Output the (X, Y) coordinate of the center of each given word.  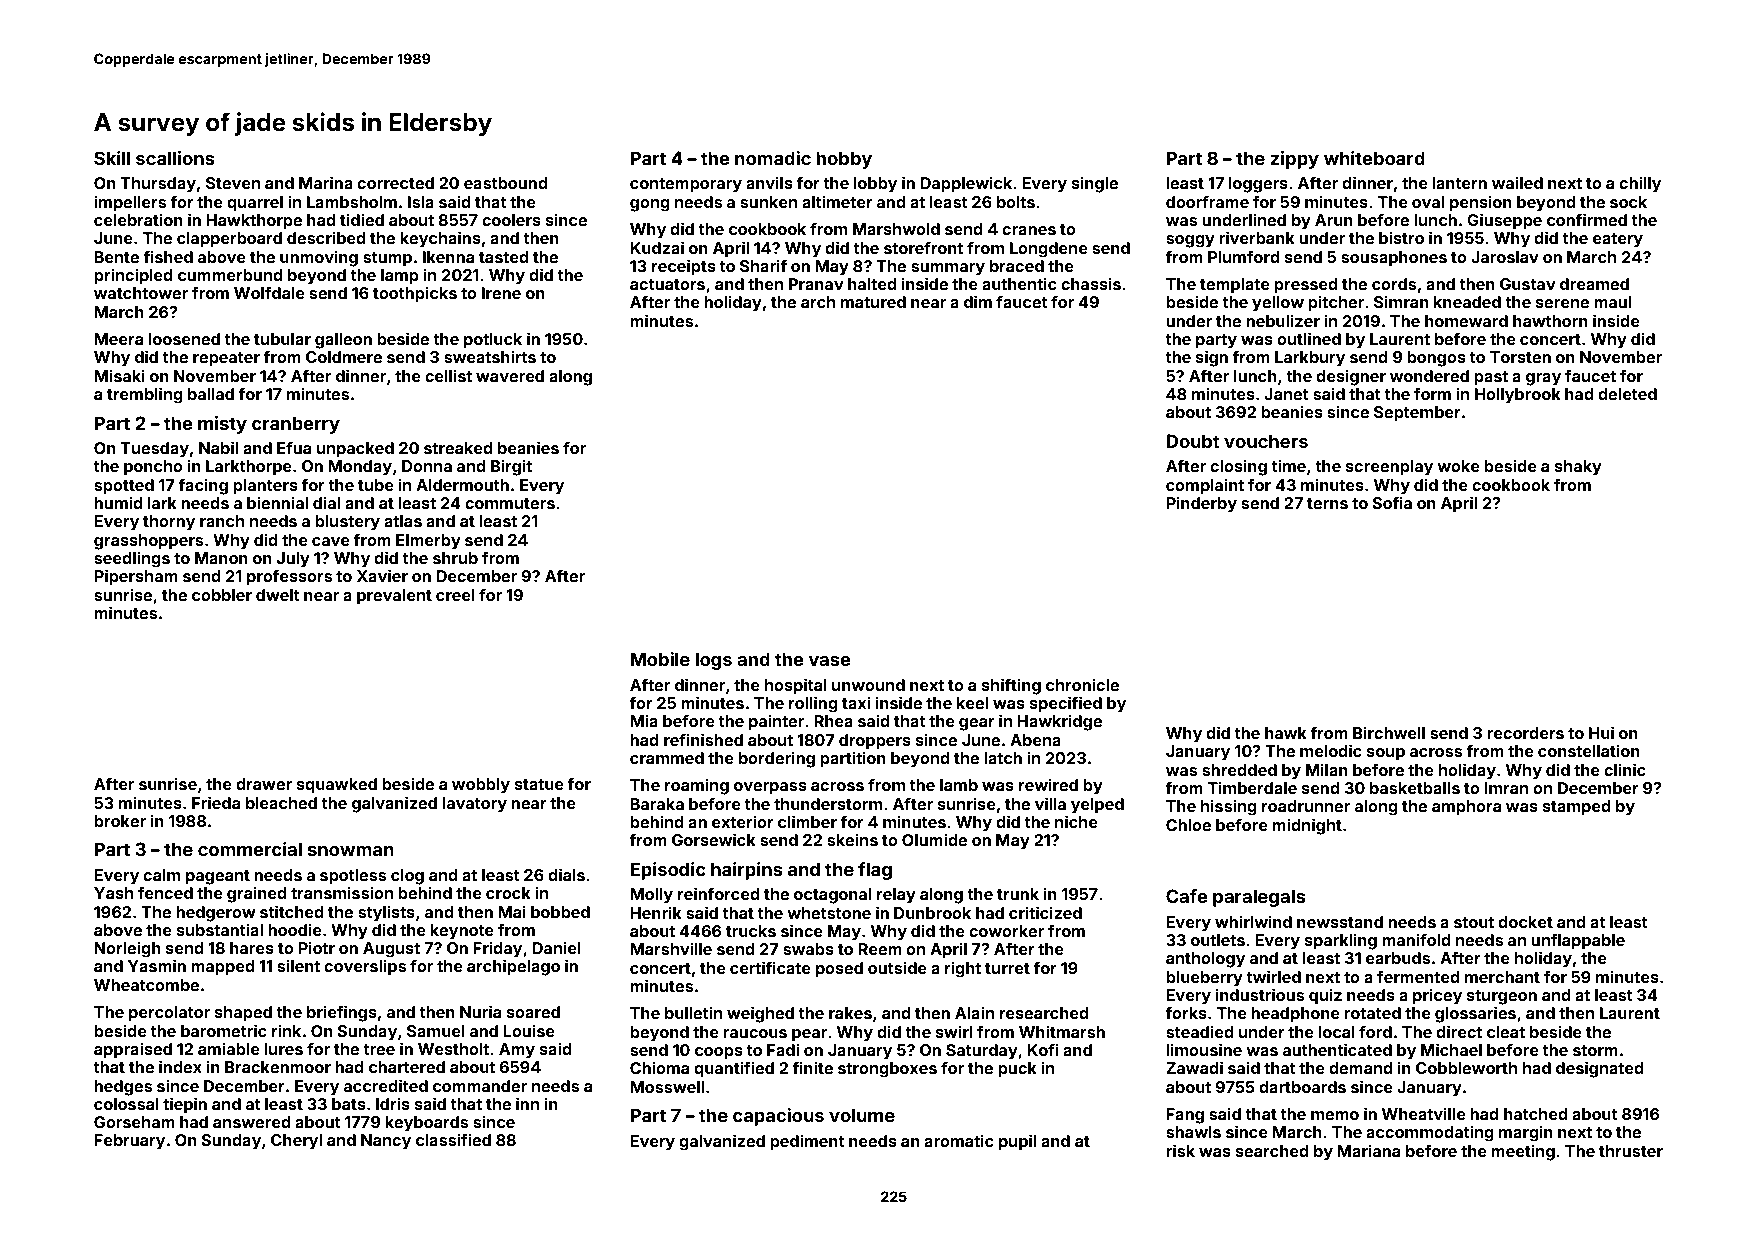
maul (1612, 302)
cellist (448, 375)
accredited (386, 1085)
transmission (342, 892)
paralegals (1259, 898)
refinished (703, 739)
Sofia (1392, 502)
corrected (395, 183)
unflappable (1578, 941)
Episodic (668, 871)
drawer (264, 784)
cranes (1029, 230)
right (963, 969)
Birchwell (1389, 732)
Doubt (1193, 441)
